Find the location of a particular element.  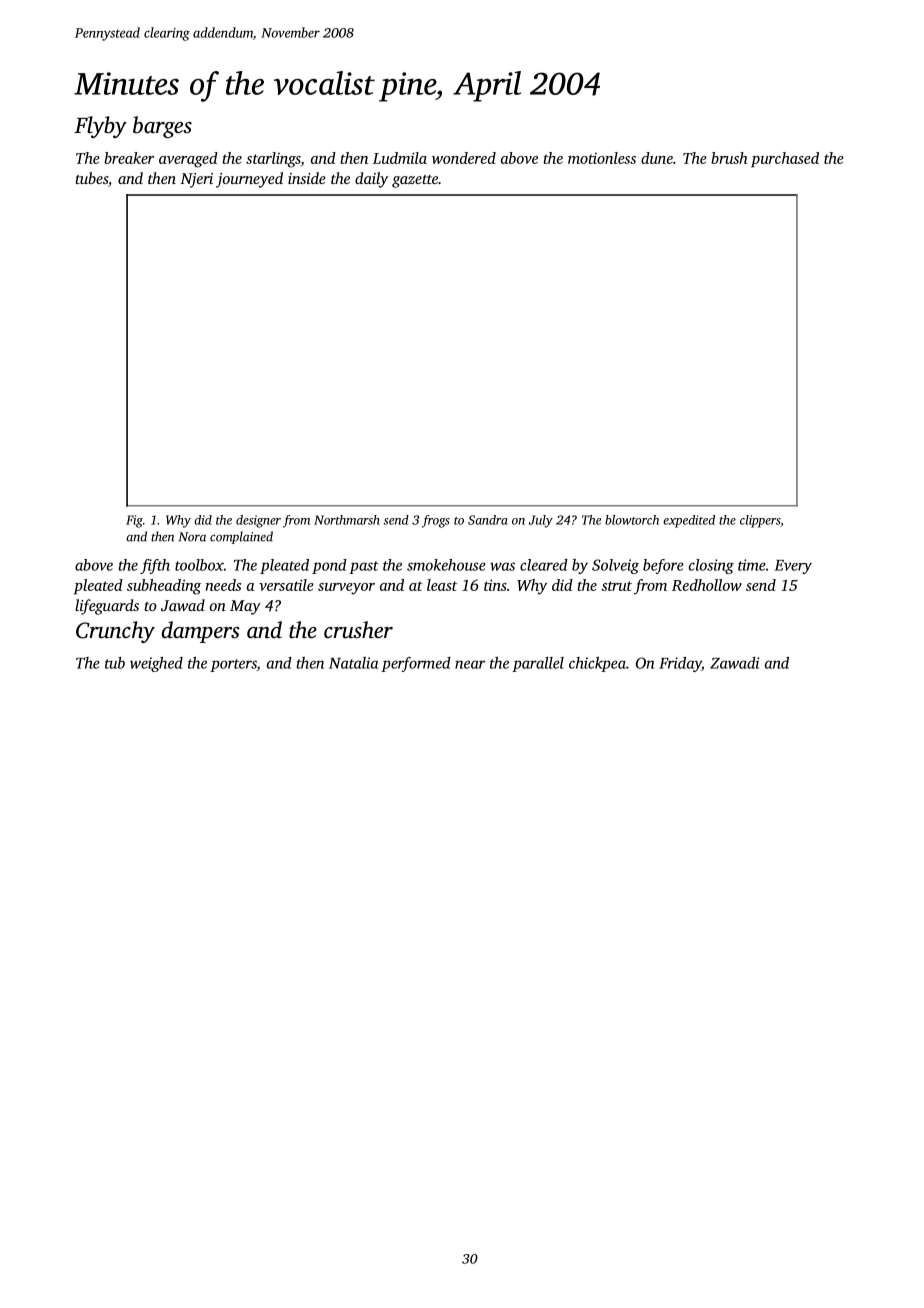

tins is located at coordinates (495, 585).
